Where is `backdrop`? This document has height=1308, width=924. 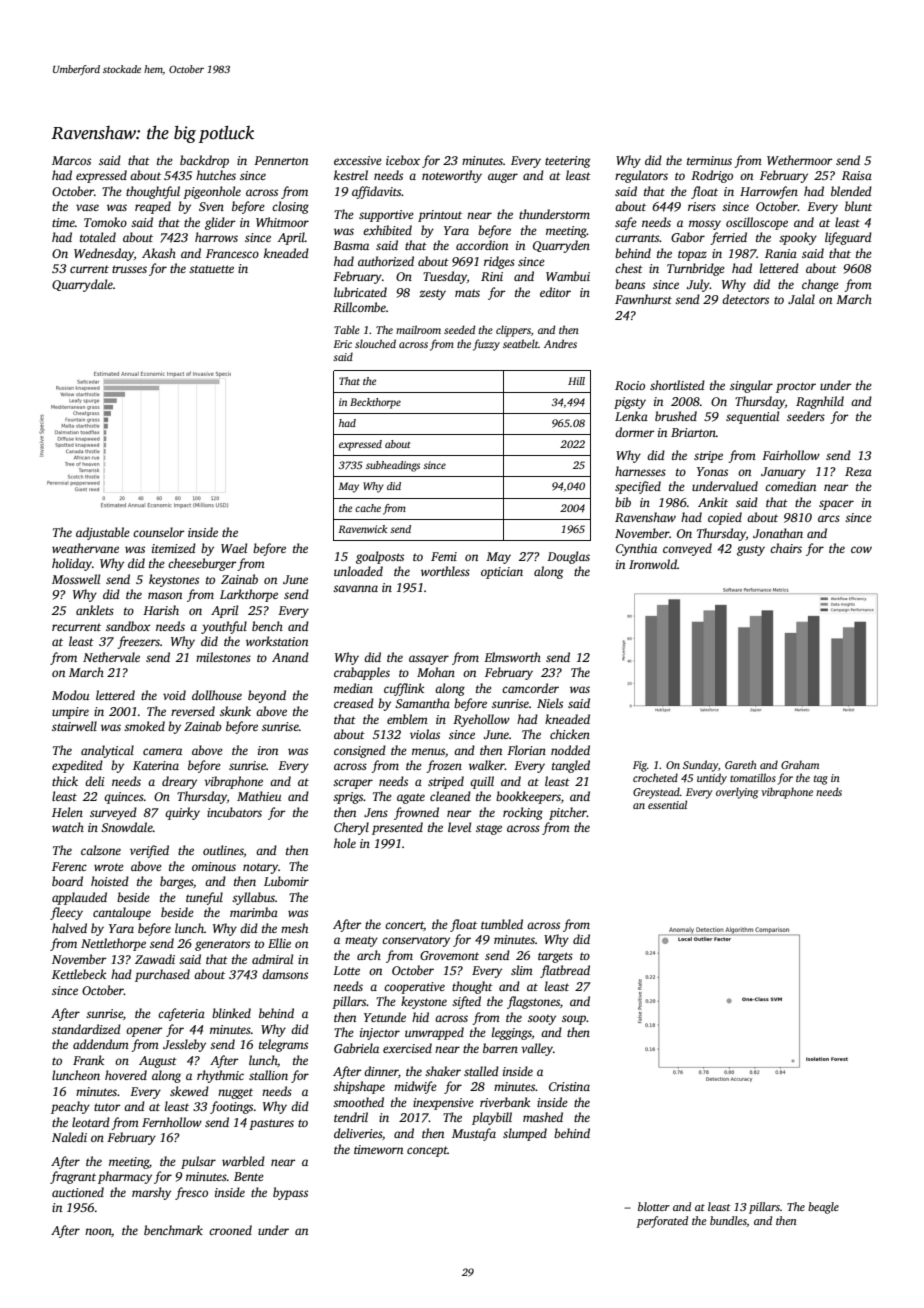
backdrop is located at coordinates (204, 161).
